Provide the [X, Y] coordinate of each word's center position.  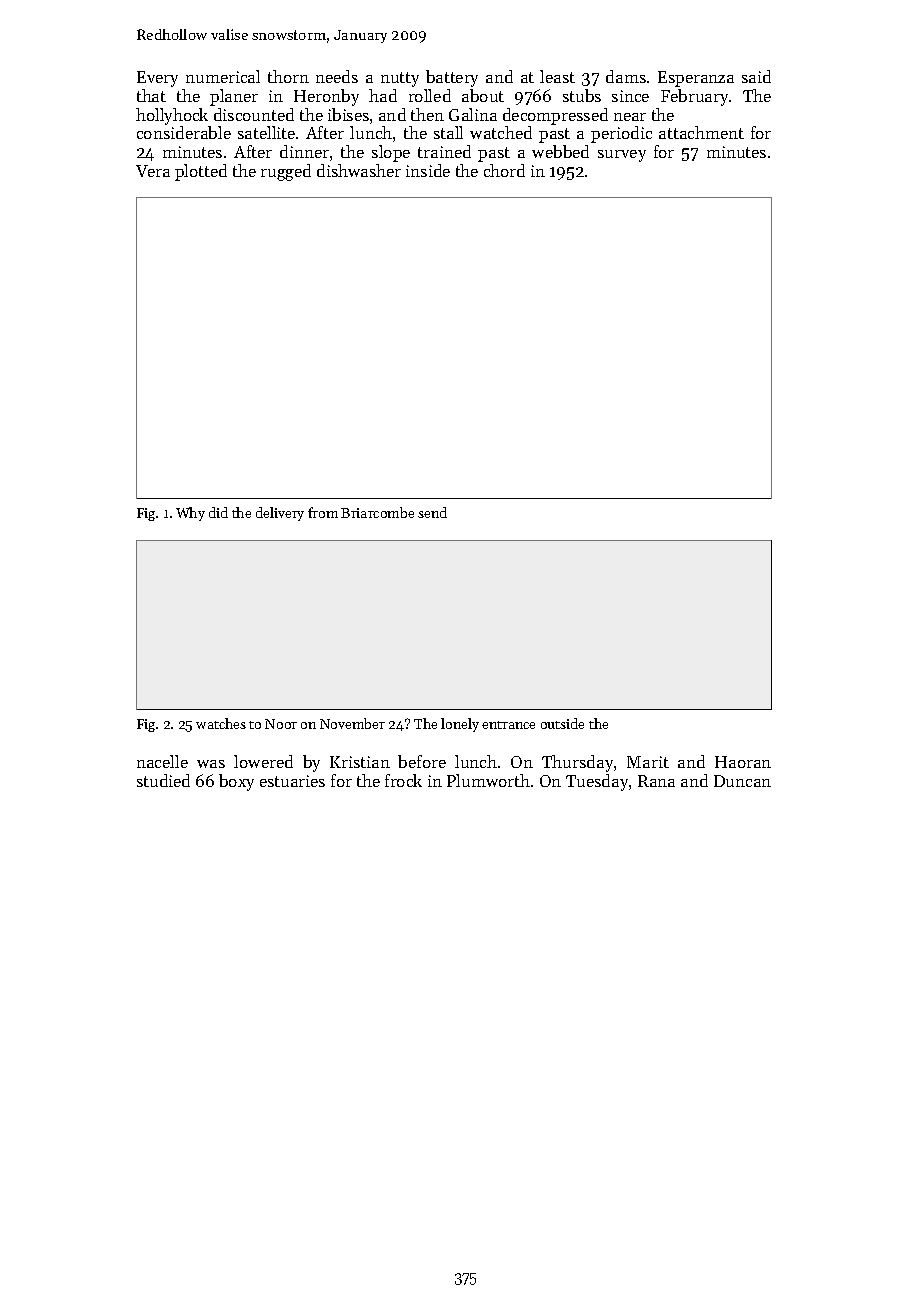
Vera [153, 171]
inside [428, 170]
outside [562, 723]
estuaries [292, 781]
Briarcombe [377, 512]
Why [190, 514]
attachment [701, 132]
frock [403, 780]
